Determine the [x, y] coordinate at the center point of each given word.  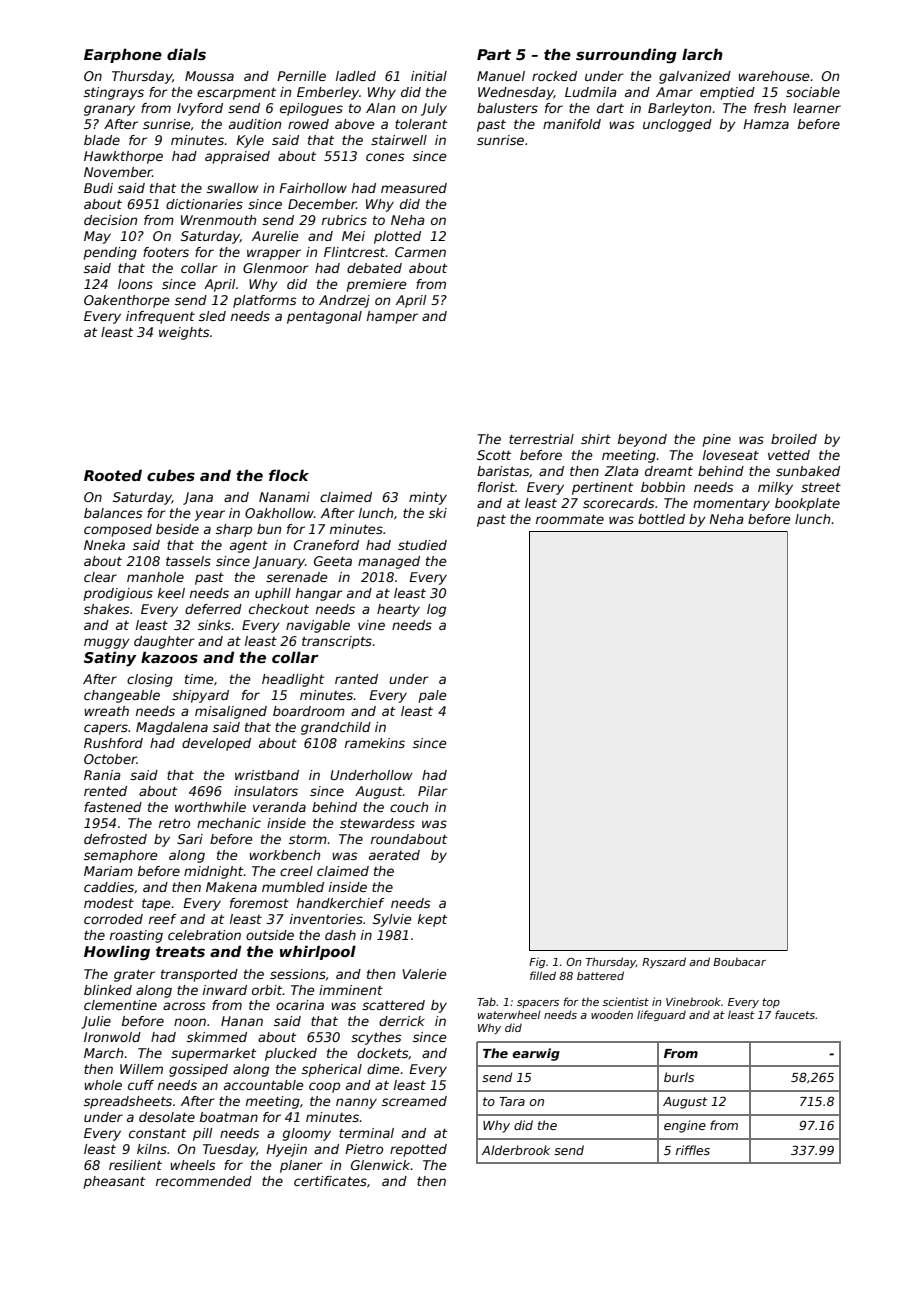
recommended [204, 1181]
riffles [693, 1150]
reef [163, 919]
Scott [494, 455]
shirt [596, 439]
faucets [795, 1014]
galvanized [695, 77]
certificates [330, 1181]
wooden [612, 1014]
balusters [507, 108]
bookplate [807, 504]
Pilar [433, 791]
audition [255, 124]
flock [289, 475]
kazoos [169, 657]
